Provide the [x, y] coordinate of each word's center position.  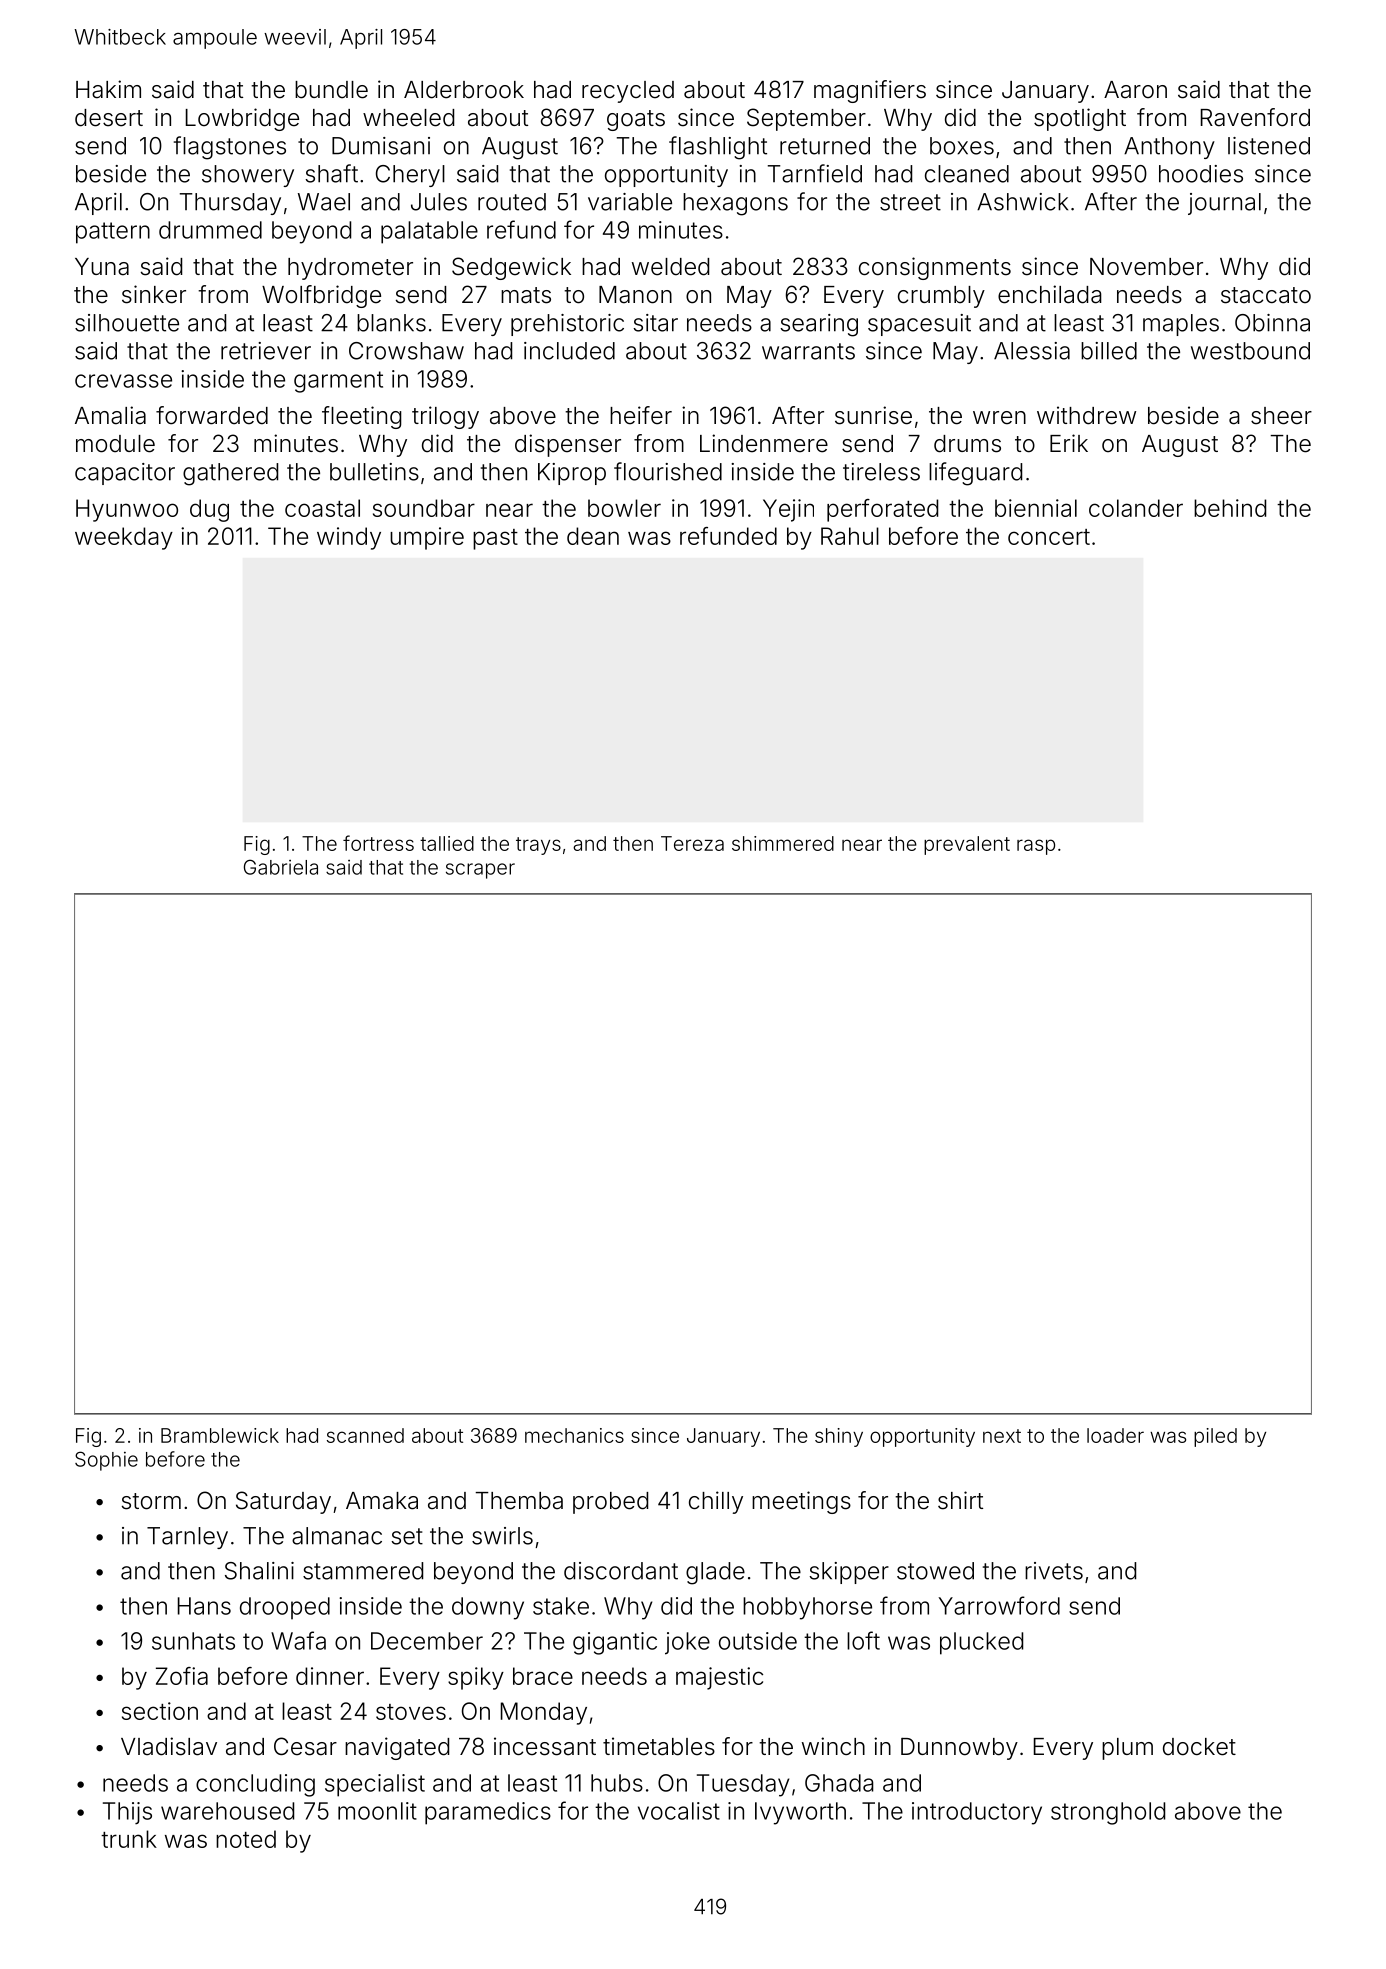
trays [538, 846]
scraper [480, 871]
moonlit [377, 1811]
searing [819, 325]
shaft [331, 173]
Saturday [283, 1502]
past [495, 539]
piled [1215, 1437]
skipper [849, 1573]
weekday [124, 538]
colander [1136, 508]
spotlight [1080, 119]
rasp [1036, 847]
